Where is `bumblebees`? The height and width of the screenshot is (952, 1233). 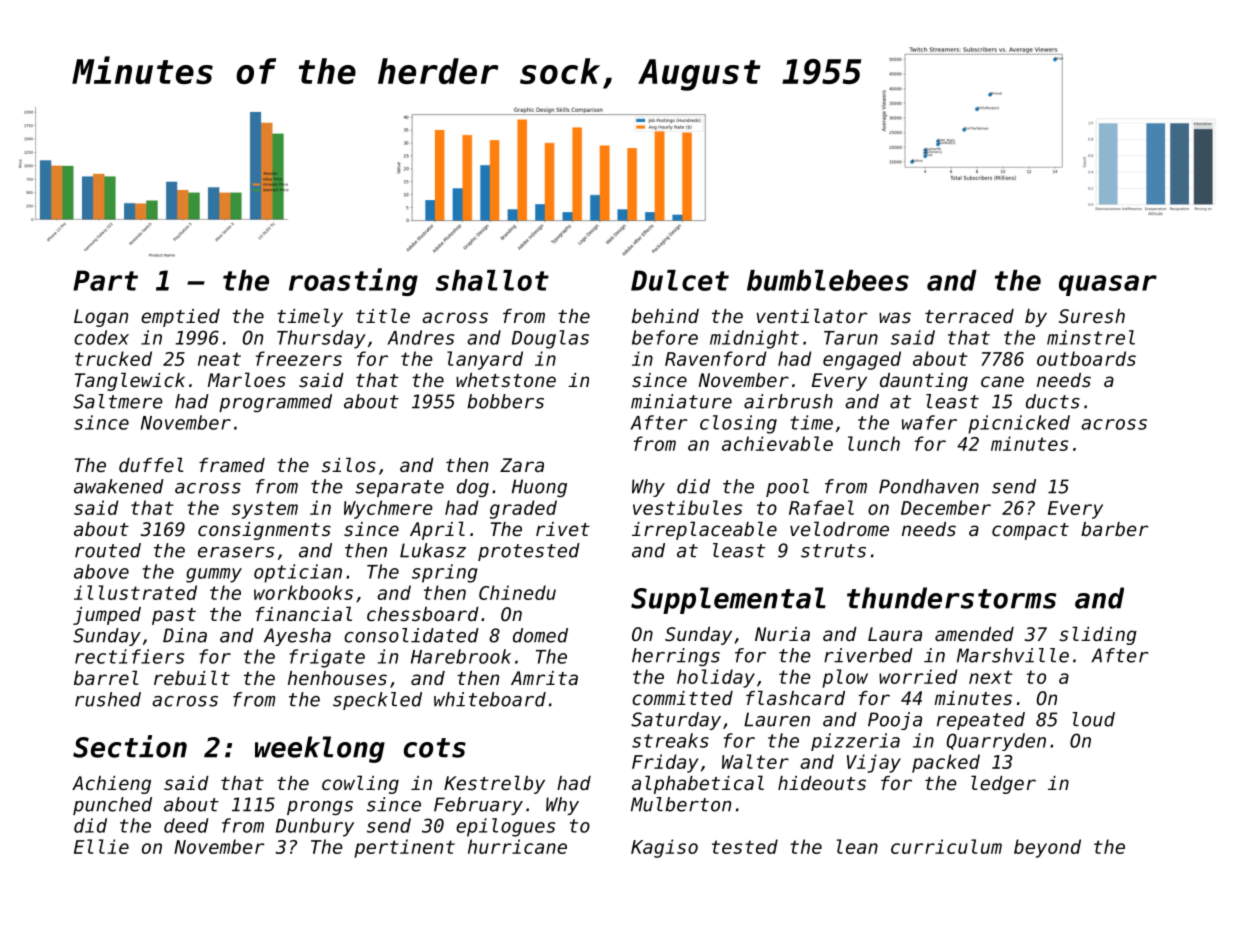
bumblebees is located at coordinates (828, 280).
